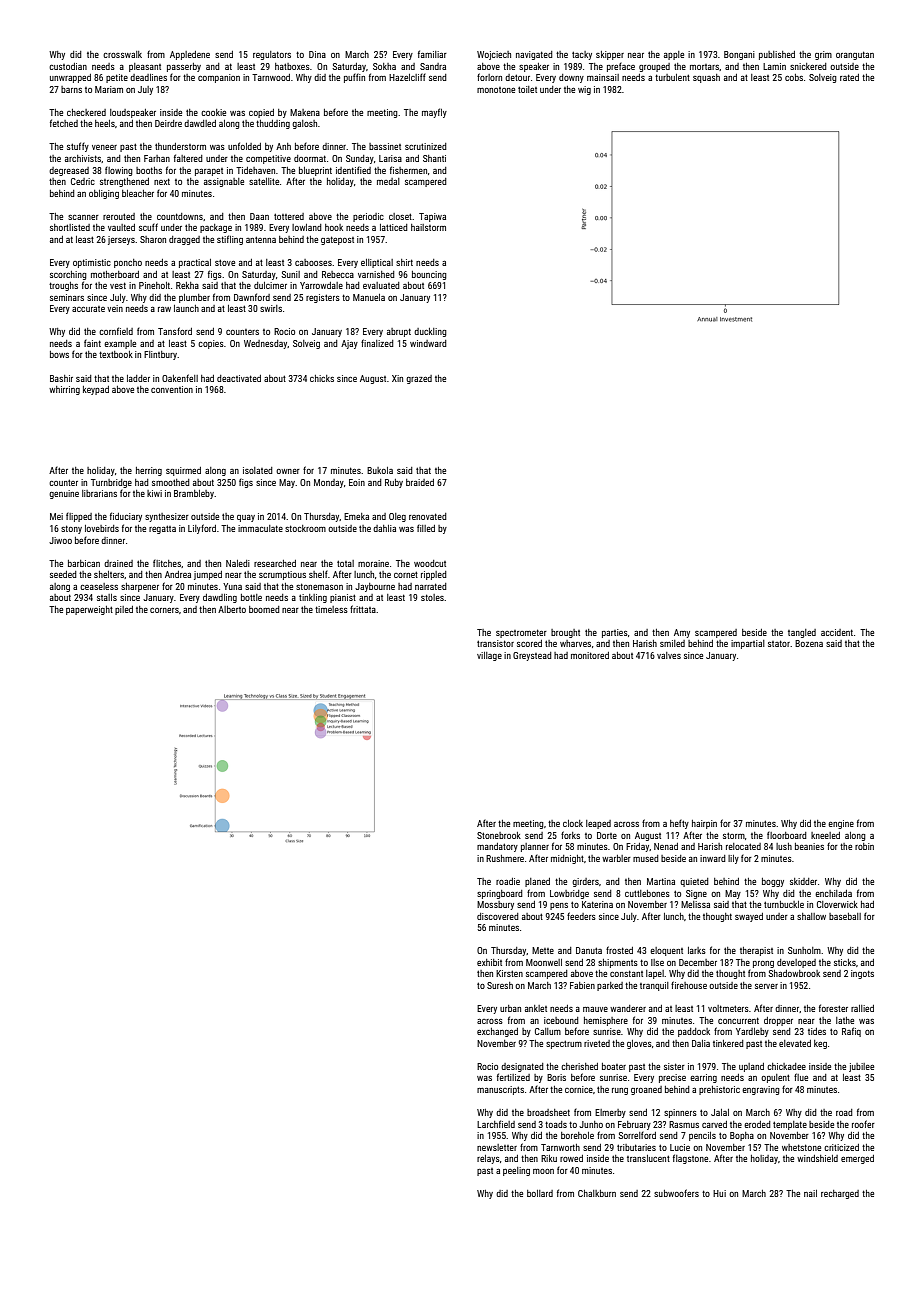 The width and height of the page is (924, 1308). What do you see at coordinates (534, 55) in the page?
I see `navigated` at bounding box center [534, 55].
